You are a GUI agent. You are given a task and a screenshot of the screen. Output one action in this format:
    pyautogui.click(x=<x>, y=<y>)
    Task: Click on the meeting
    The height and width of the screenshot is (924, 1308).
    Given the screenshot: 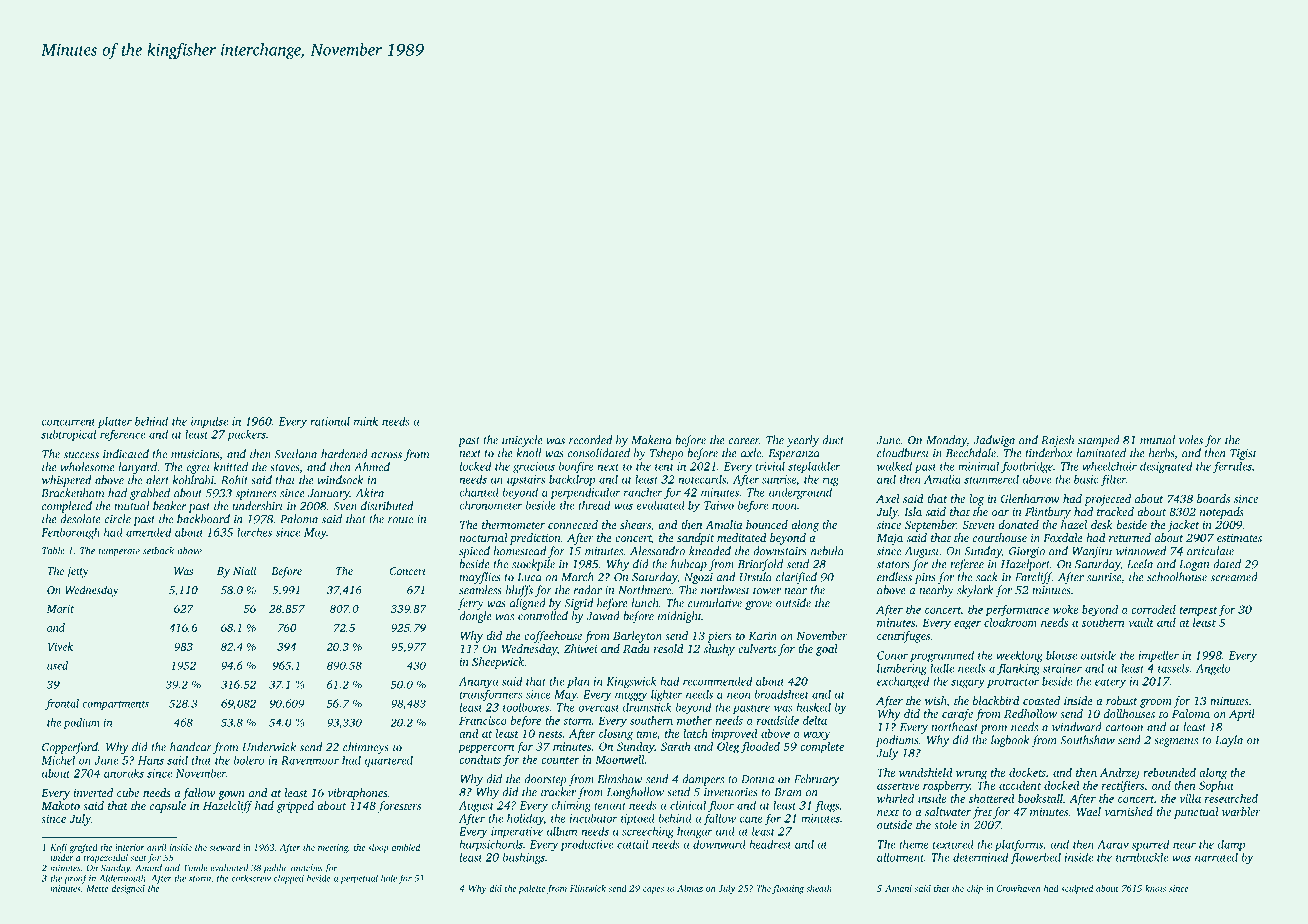 What is the action you would take?
    pyautogui.click(x=333, y=848)
